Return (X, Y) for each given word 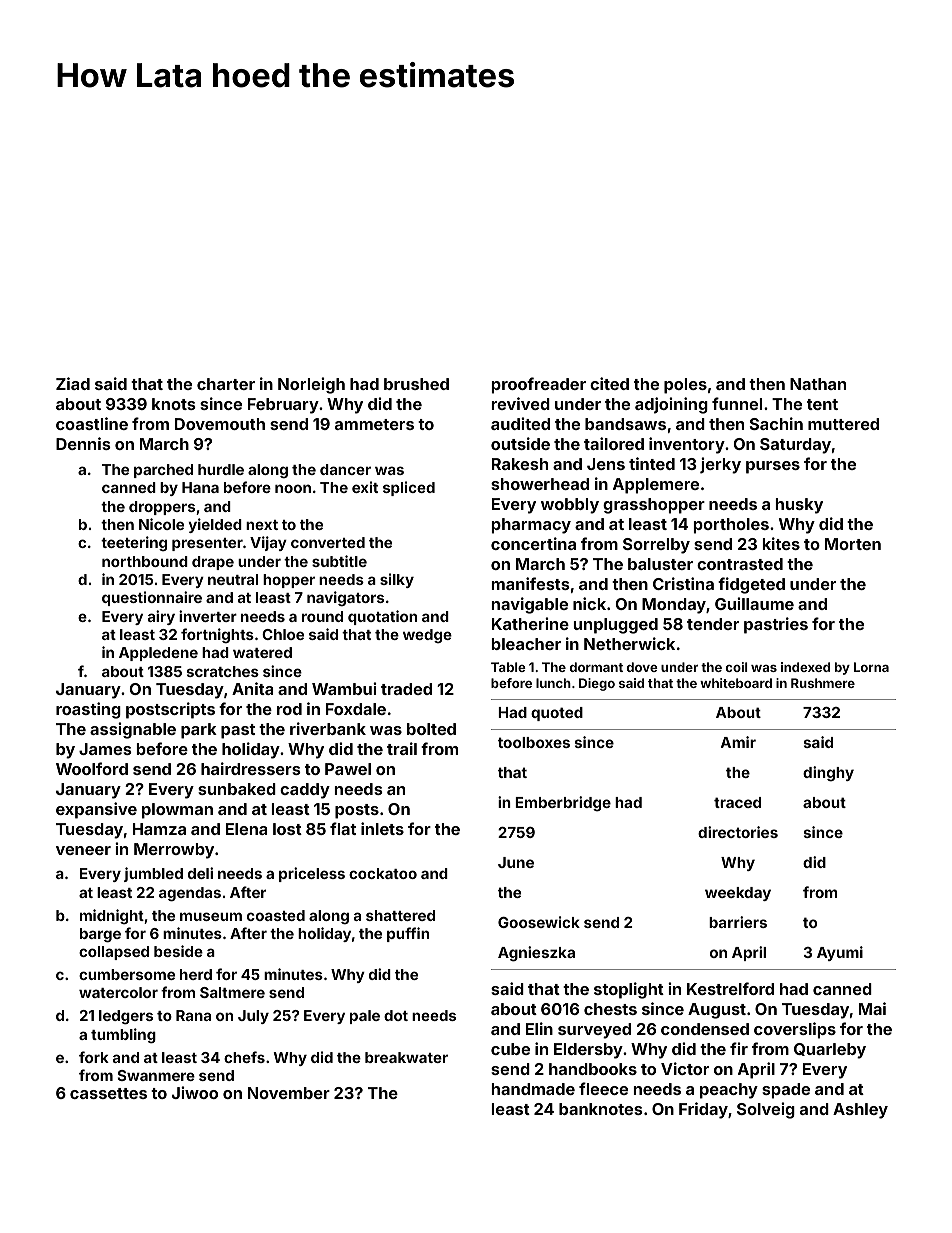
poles (685, 386)
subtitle (339, 561)
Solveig (766, 1110)
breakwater (406, 1057)
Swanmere (156, 1075)
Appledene (158, 654)
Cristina (683, 583)
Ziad (73, 383)
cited (609, 383)
